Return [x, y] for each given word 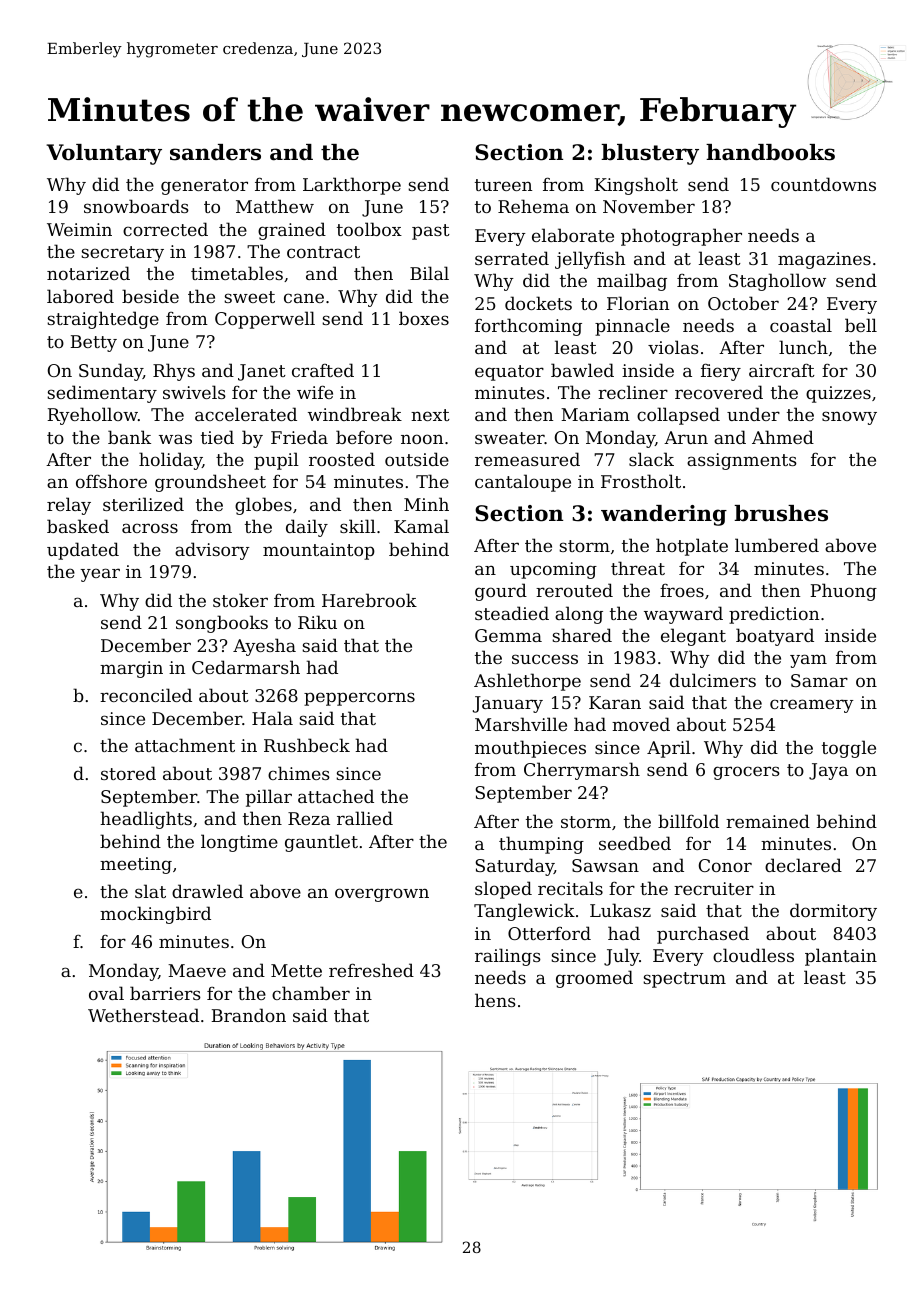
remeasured [527, 459]
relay [69, 506]
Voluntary [104, 154]
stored [128, 773]
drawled [207, 891]
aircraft [782, 370]
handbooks [770, 152]
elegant [693, 637]
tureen [503, 185]
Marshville [521, 724]
